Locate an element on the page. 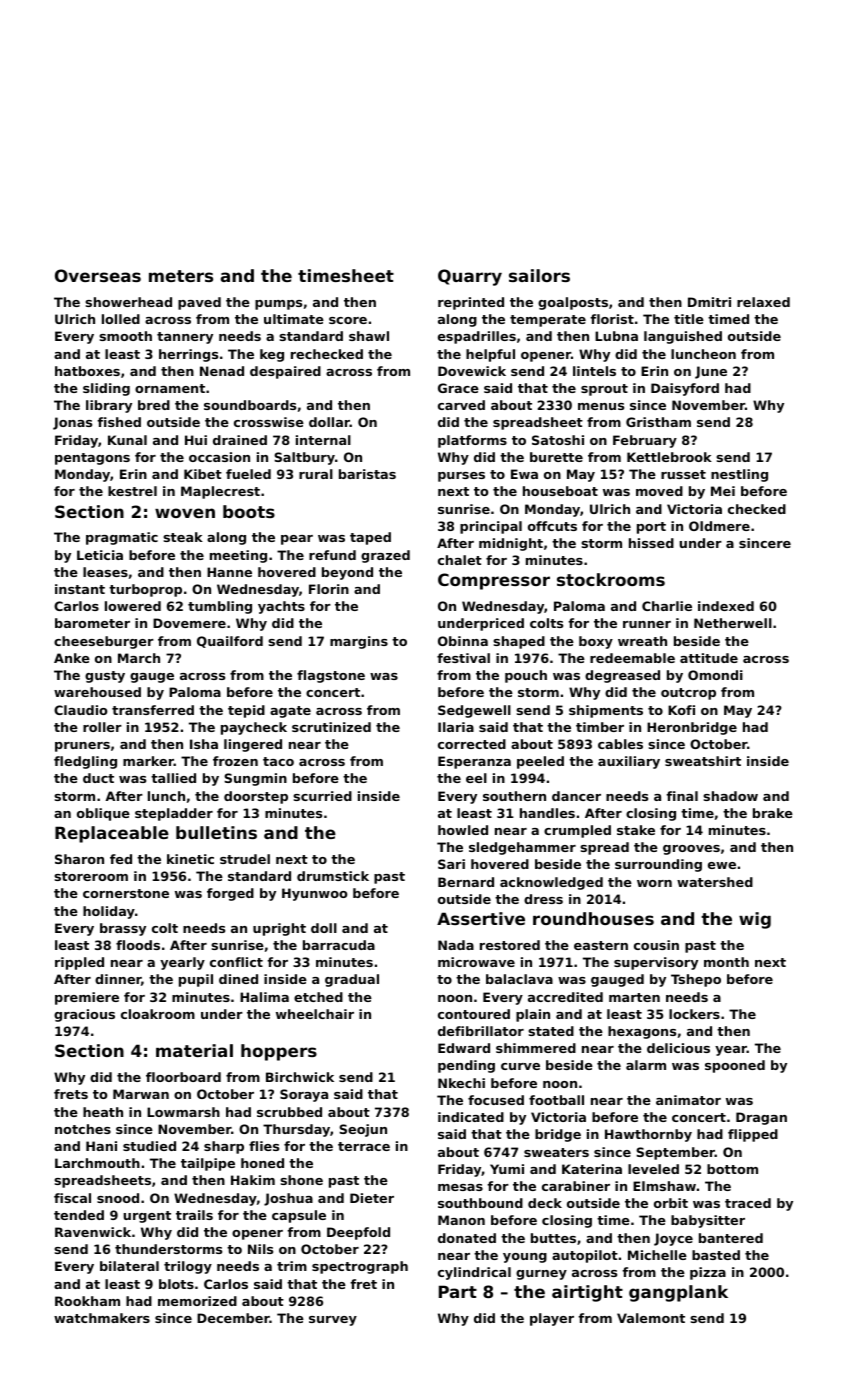  June is located at coordinates (711, 372).
